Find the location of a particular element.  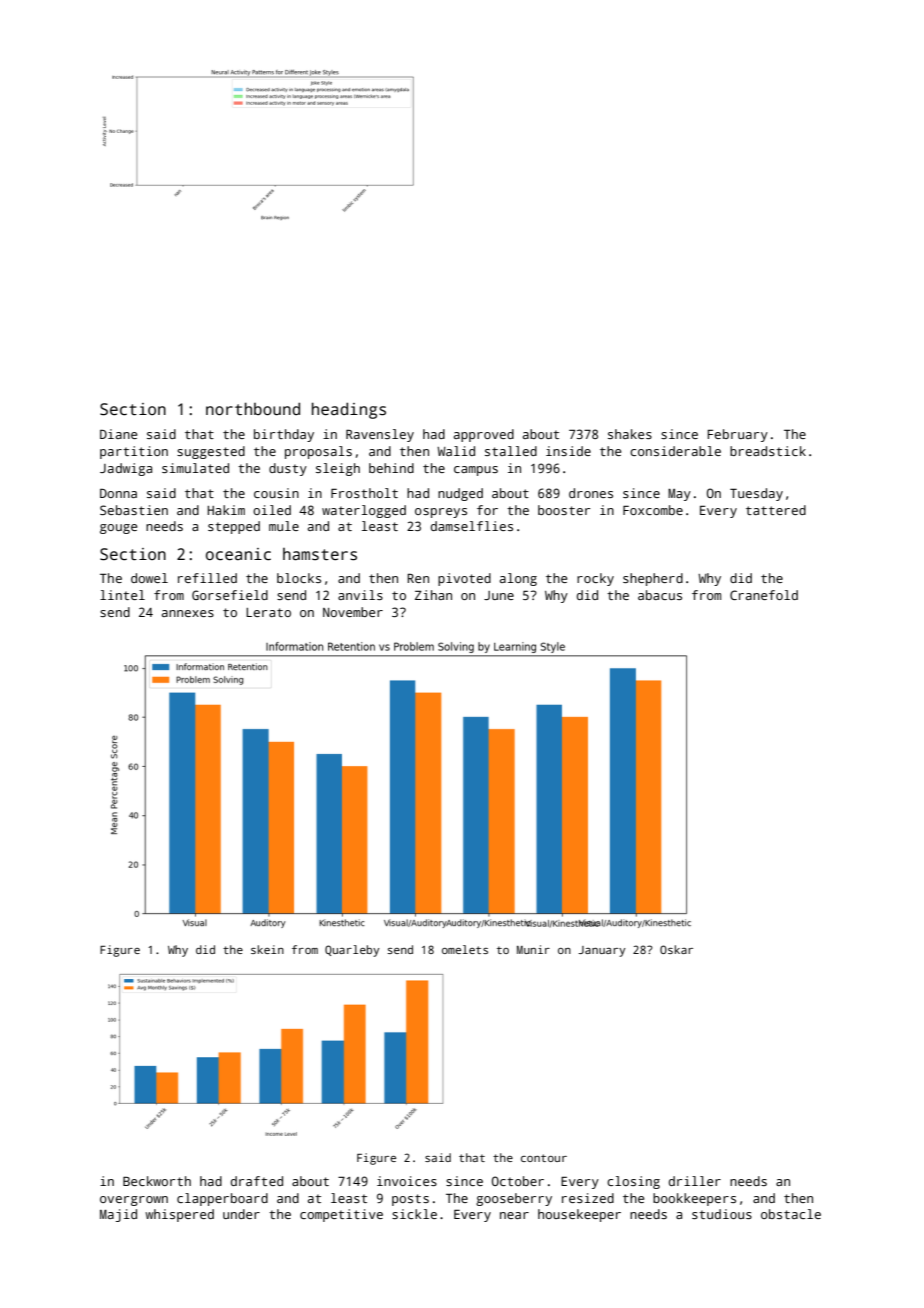

Majid is located at coordinates (118, 1215).
